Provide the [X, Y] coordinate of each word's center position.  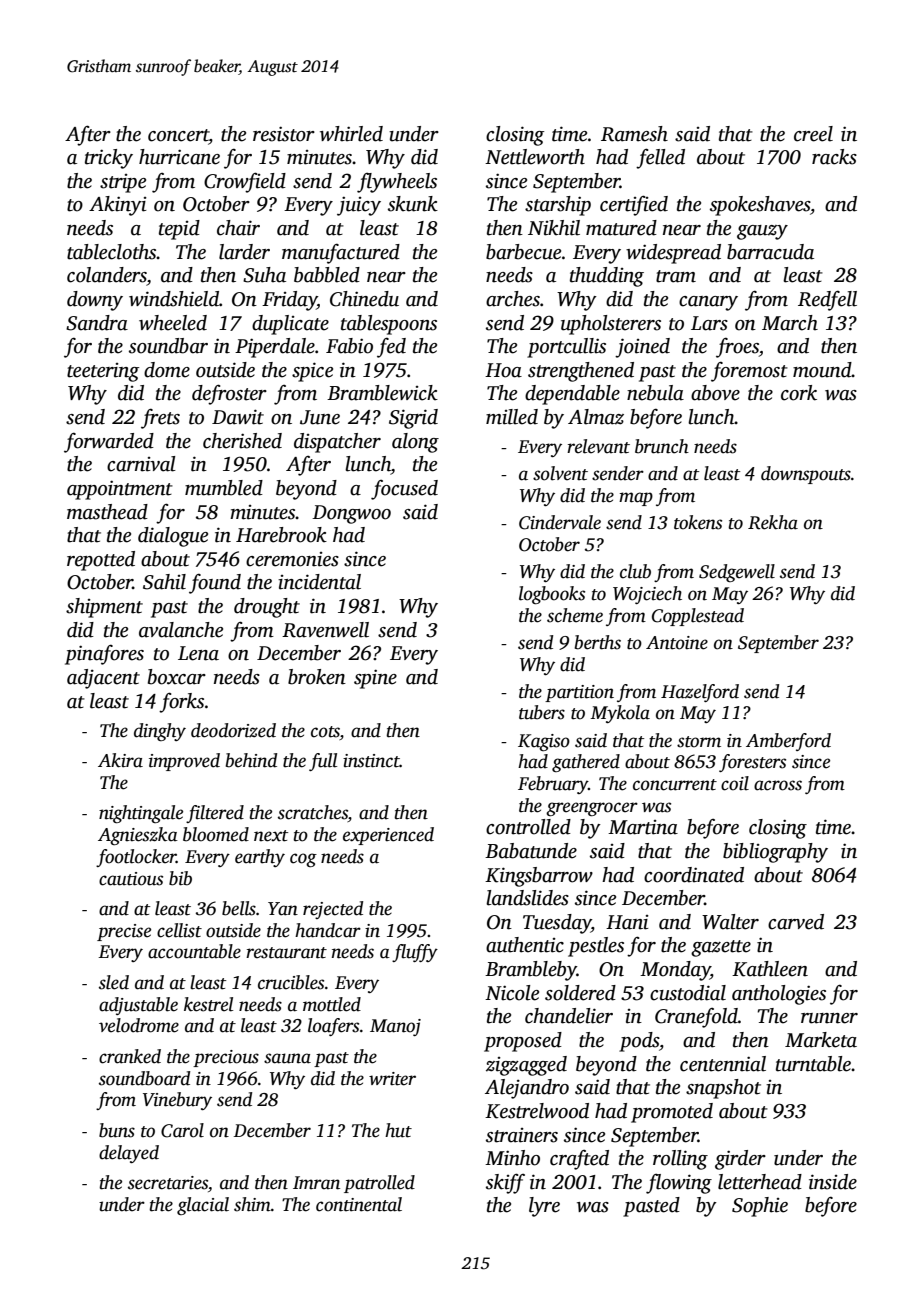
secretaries [168, 1183]
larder [244, 252]
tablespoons [389, 325]
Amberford [788, 742]
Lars [709, 323]
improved [184, 762]
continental [359, 1204]
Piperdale [275, 348]
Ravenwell [325, 630]
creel [813, 134]
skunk [413, 204]
